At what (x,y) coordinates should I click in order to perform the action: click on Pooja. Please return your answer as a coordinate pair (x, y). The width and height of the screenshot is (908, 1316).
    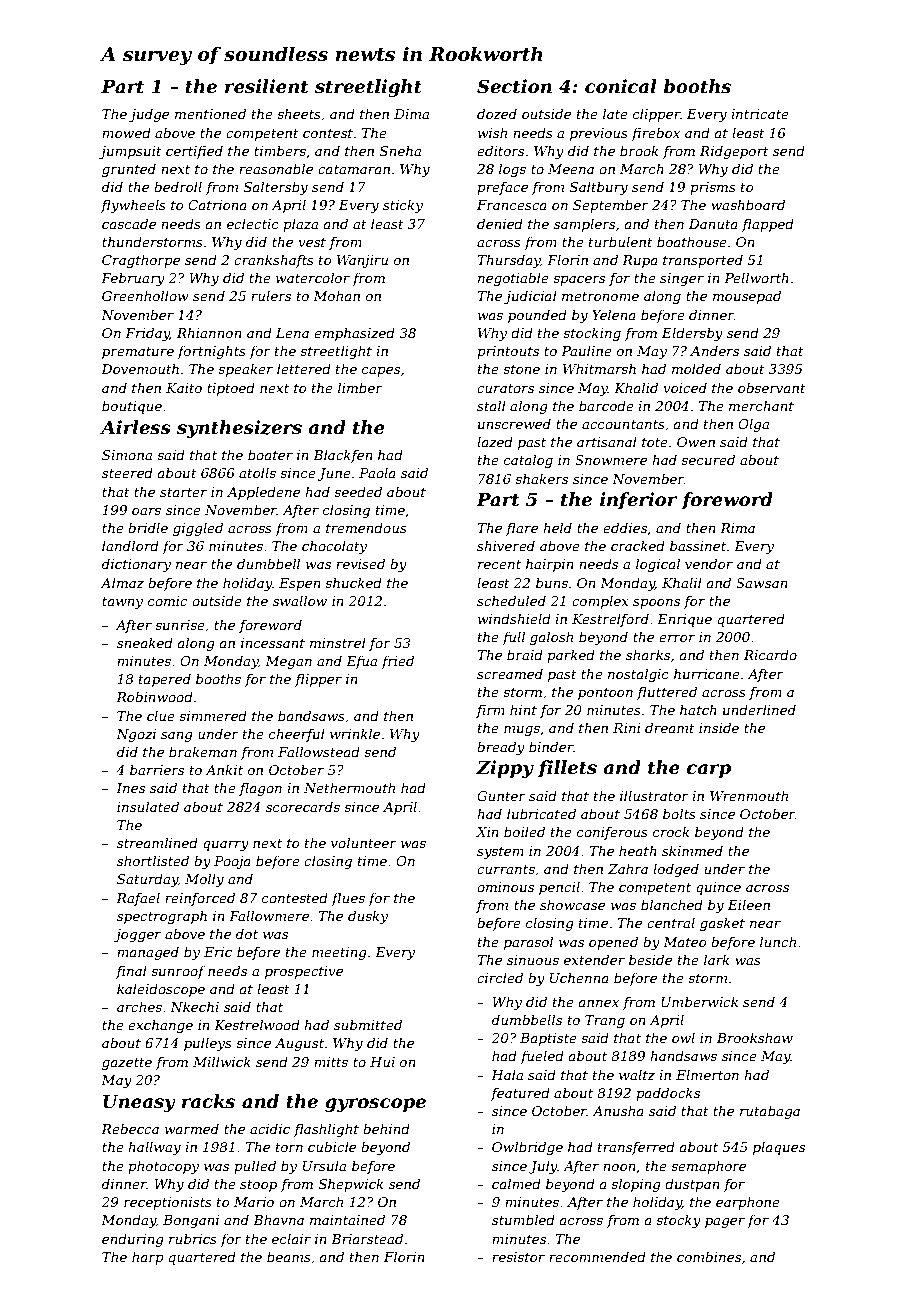
    Looking at the image, I should click on (232, 862).
